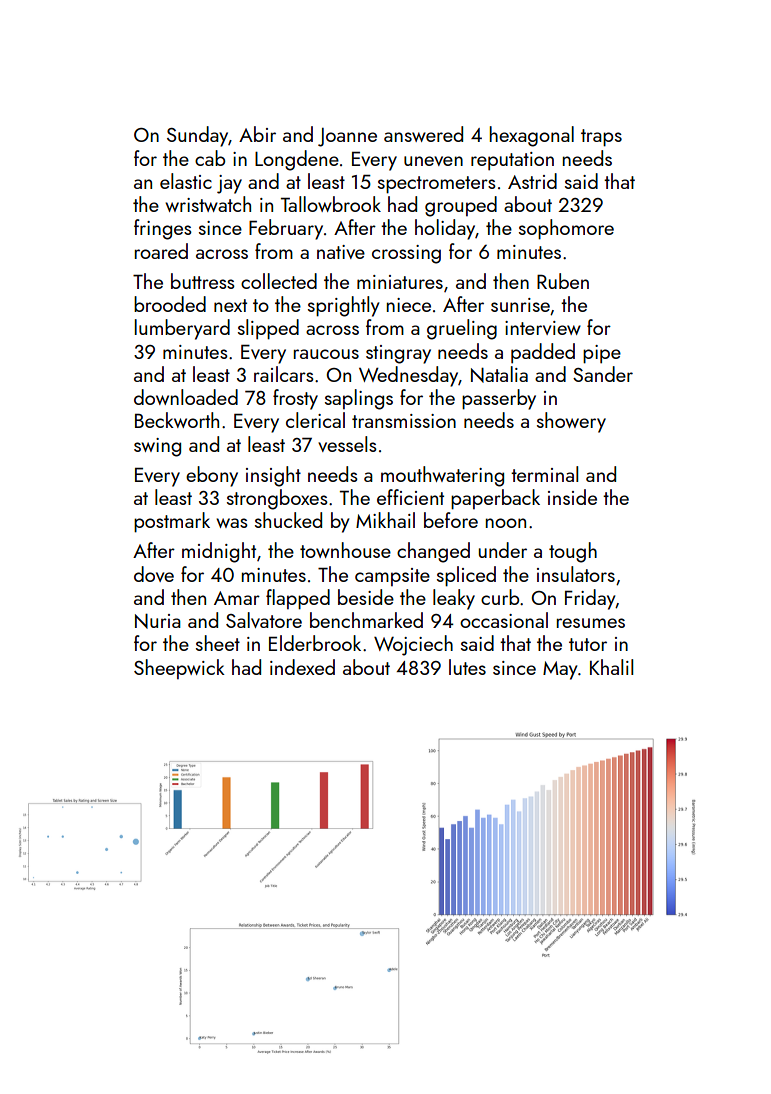 The height and width of the document is (1094, 771). What do you see at coordinates (467, 667) in the document?
I see `lutes` at bounding box center [467, 667].
